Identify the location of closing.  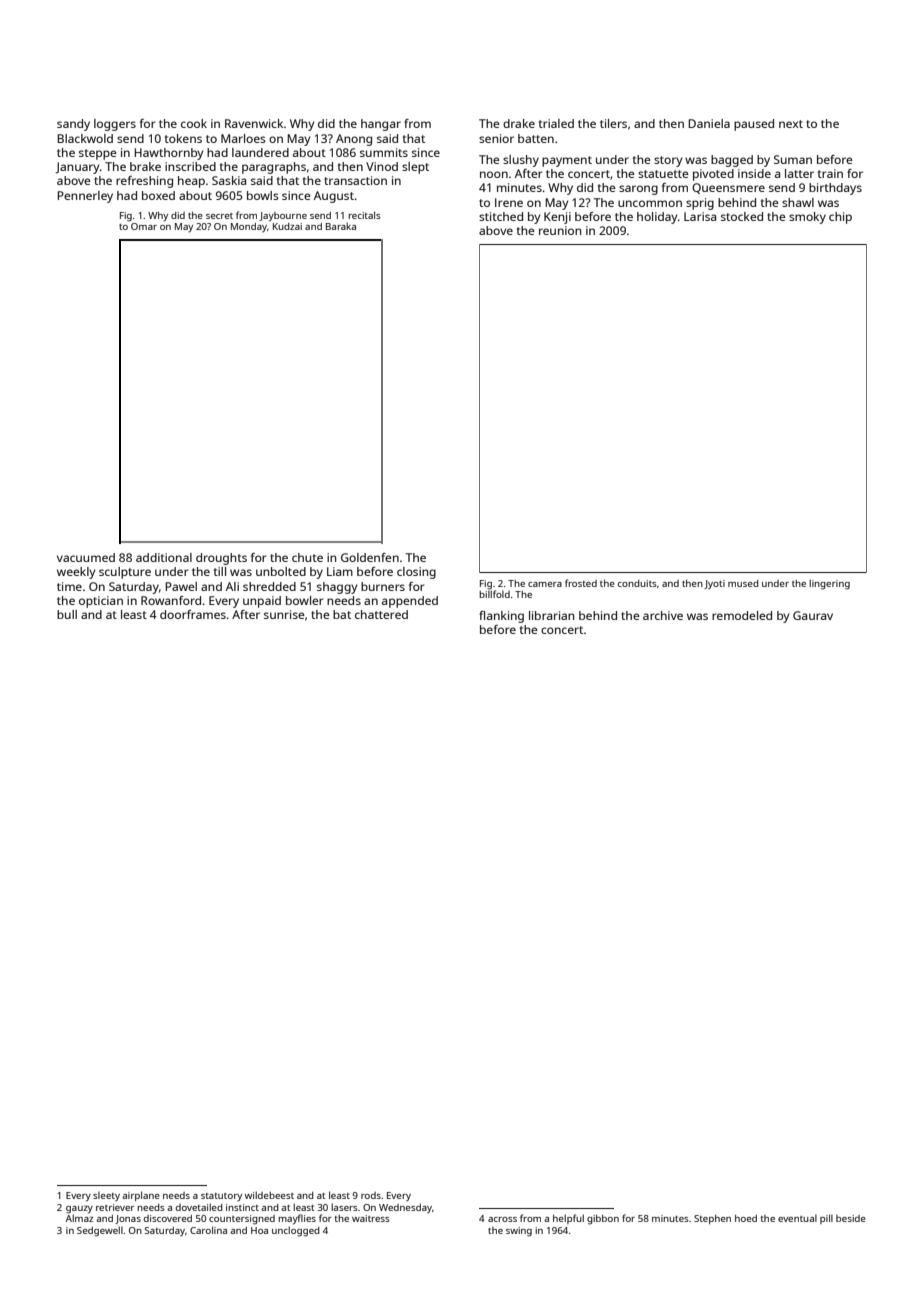
(416, 573).
